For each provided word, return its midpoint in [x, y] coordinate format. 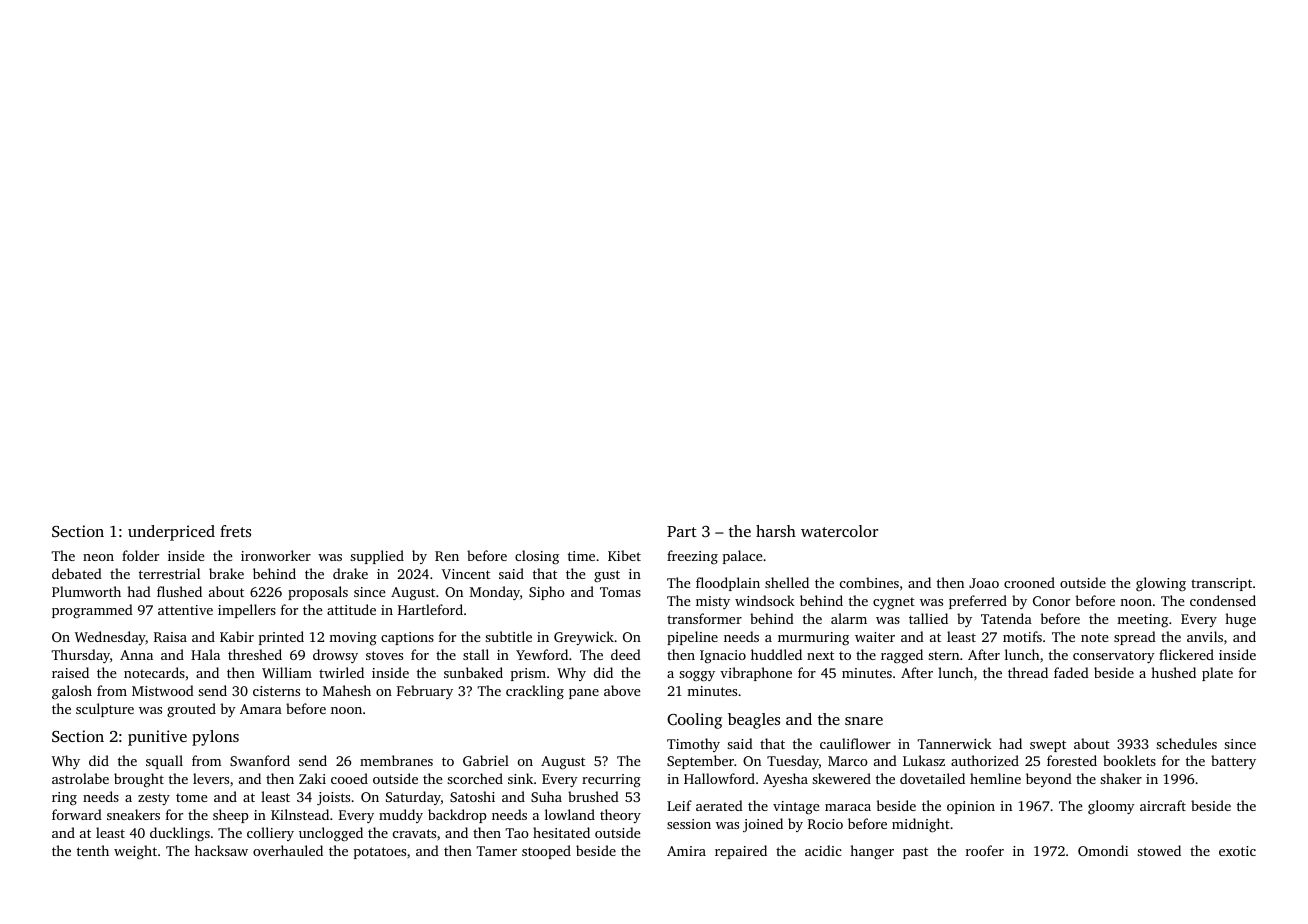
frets [235, 531]
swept [1048, 746]
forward [77, 814]
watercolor [839, 531]
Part [682, 531]
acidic [823, 850]
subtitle [508, 636]
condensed [1223, 600]
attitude [351, 609]
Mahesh [347, 690]
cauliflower [855, 743]
